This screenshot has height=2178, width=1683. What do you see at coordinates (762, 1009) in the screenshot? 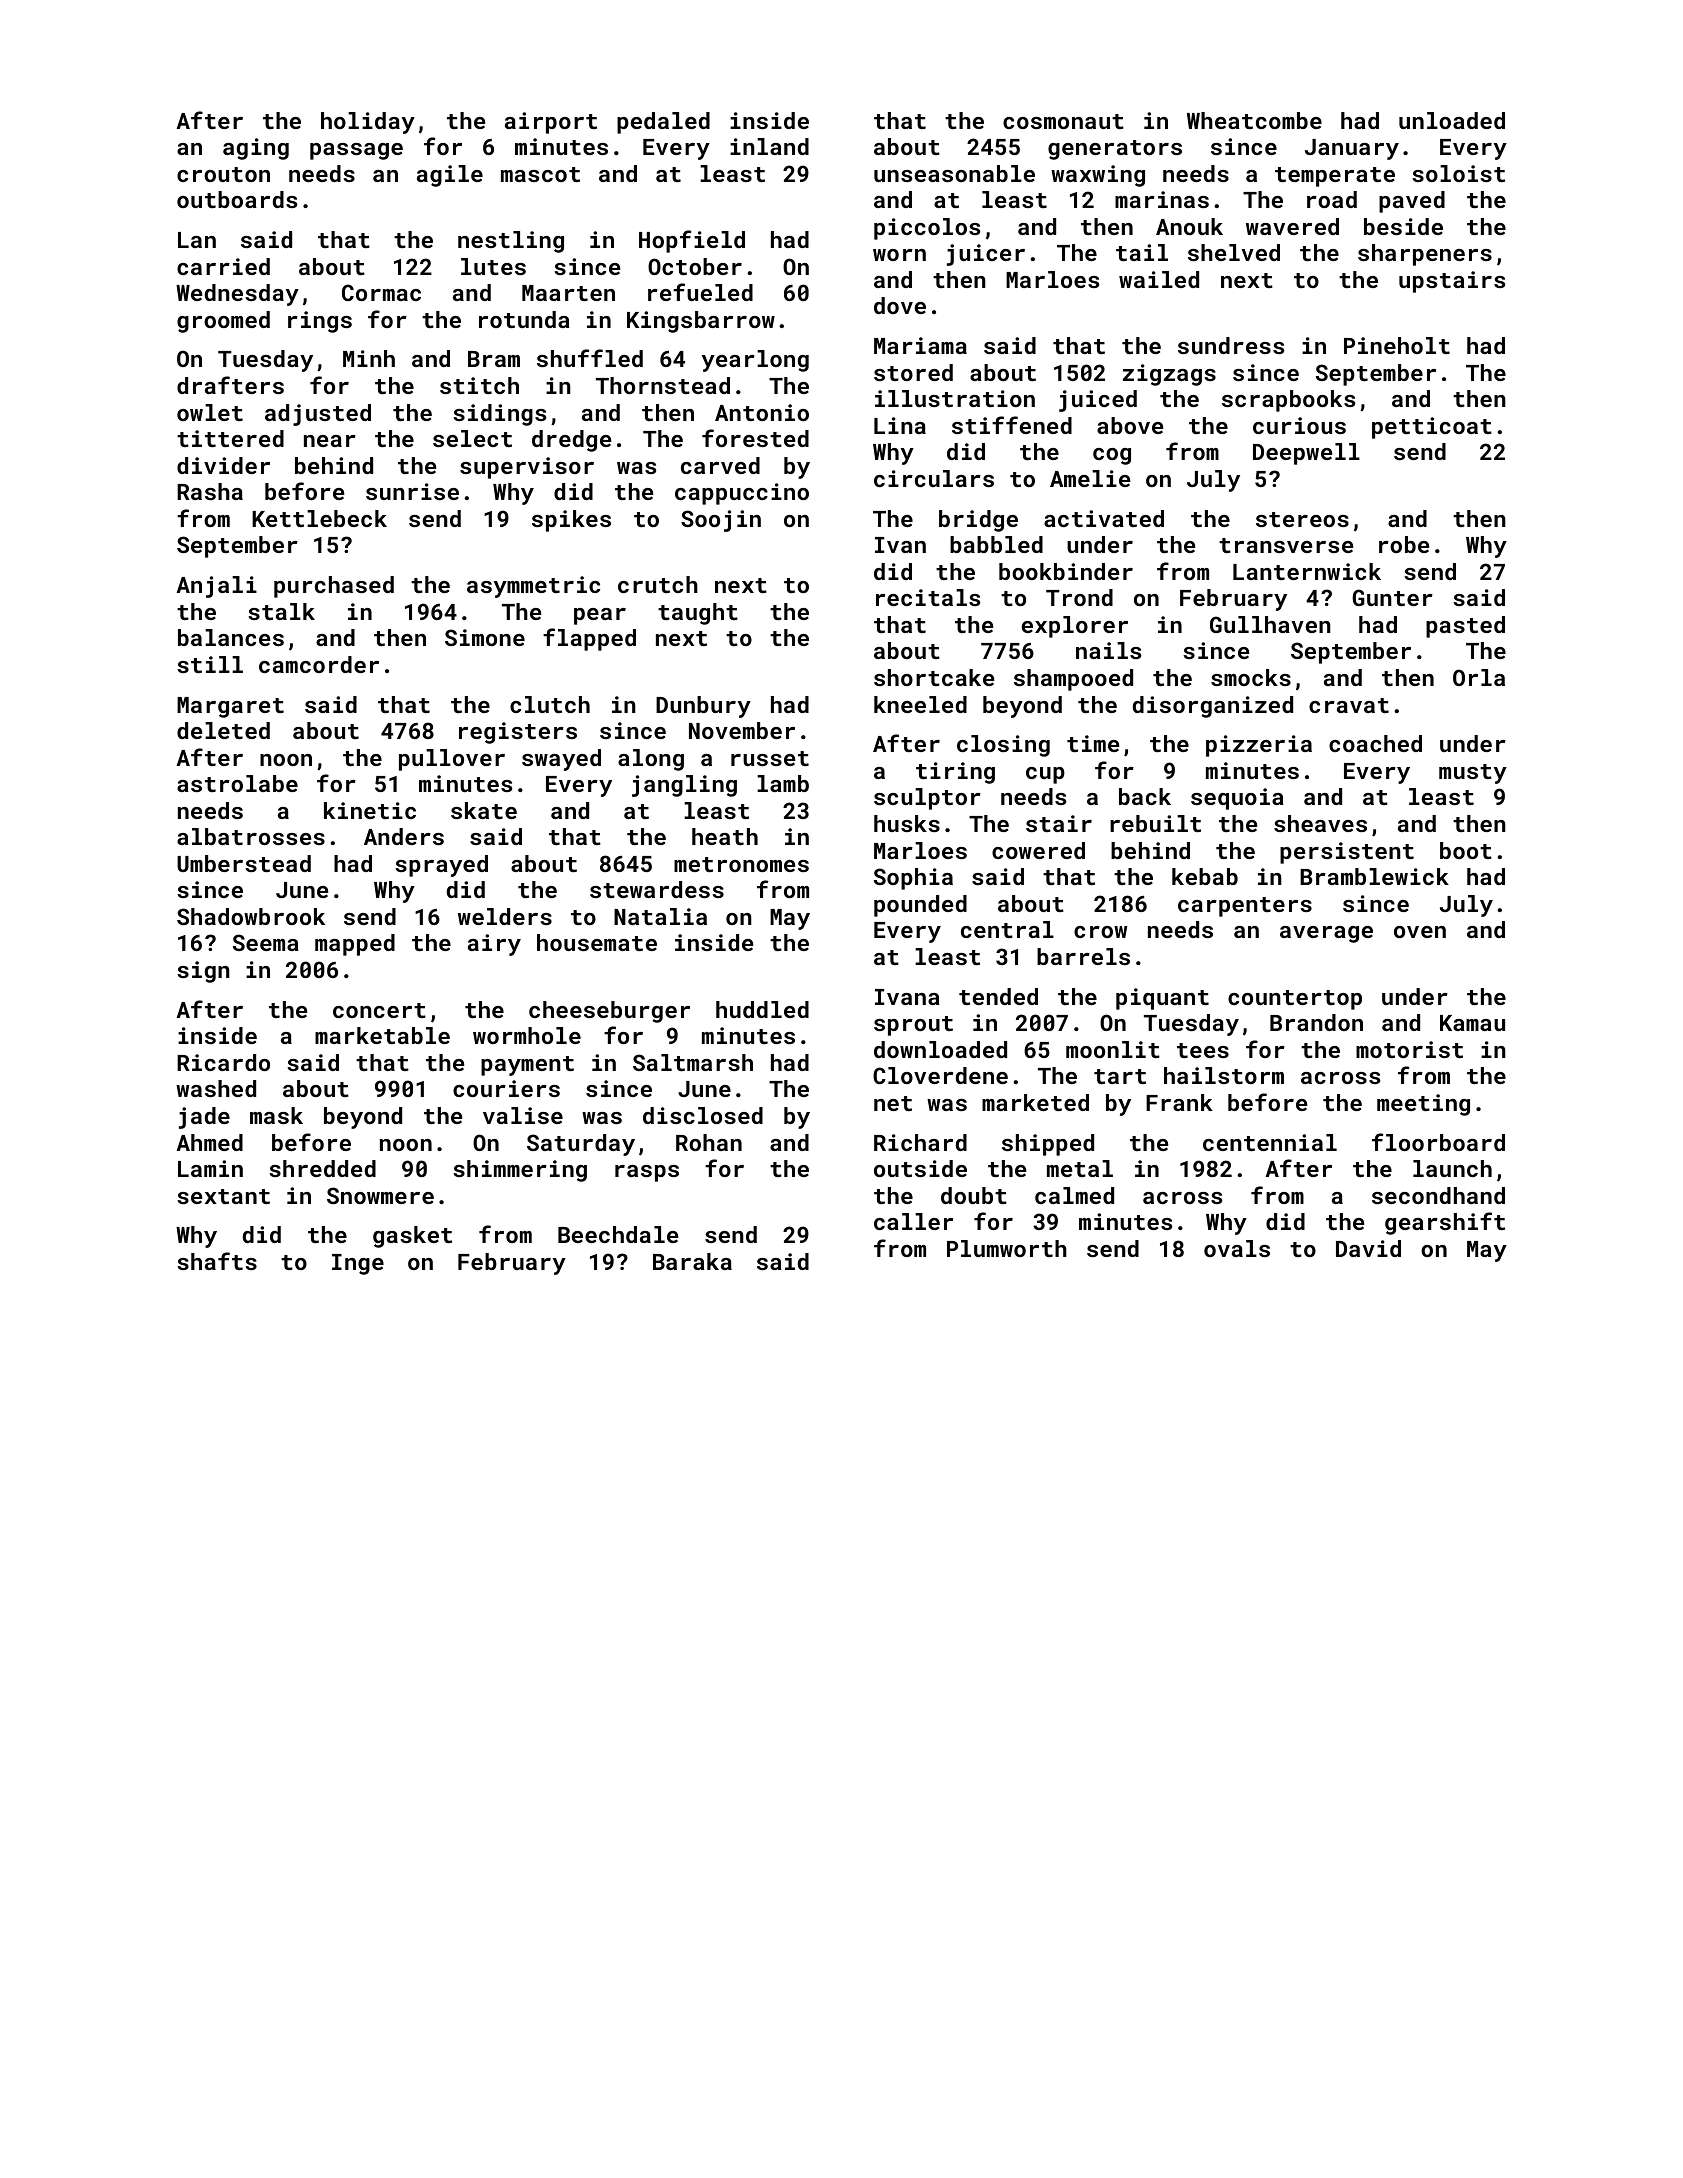
I see `huddled` at bounding box center [762, 1009].
